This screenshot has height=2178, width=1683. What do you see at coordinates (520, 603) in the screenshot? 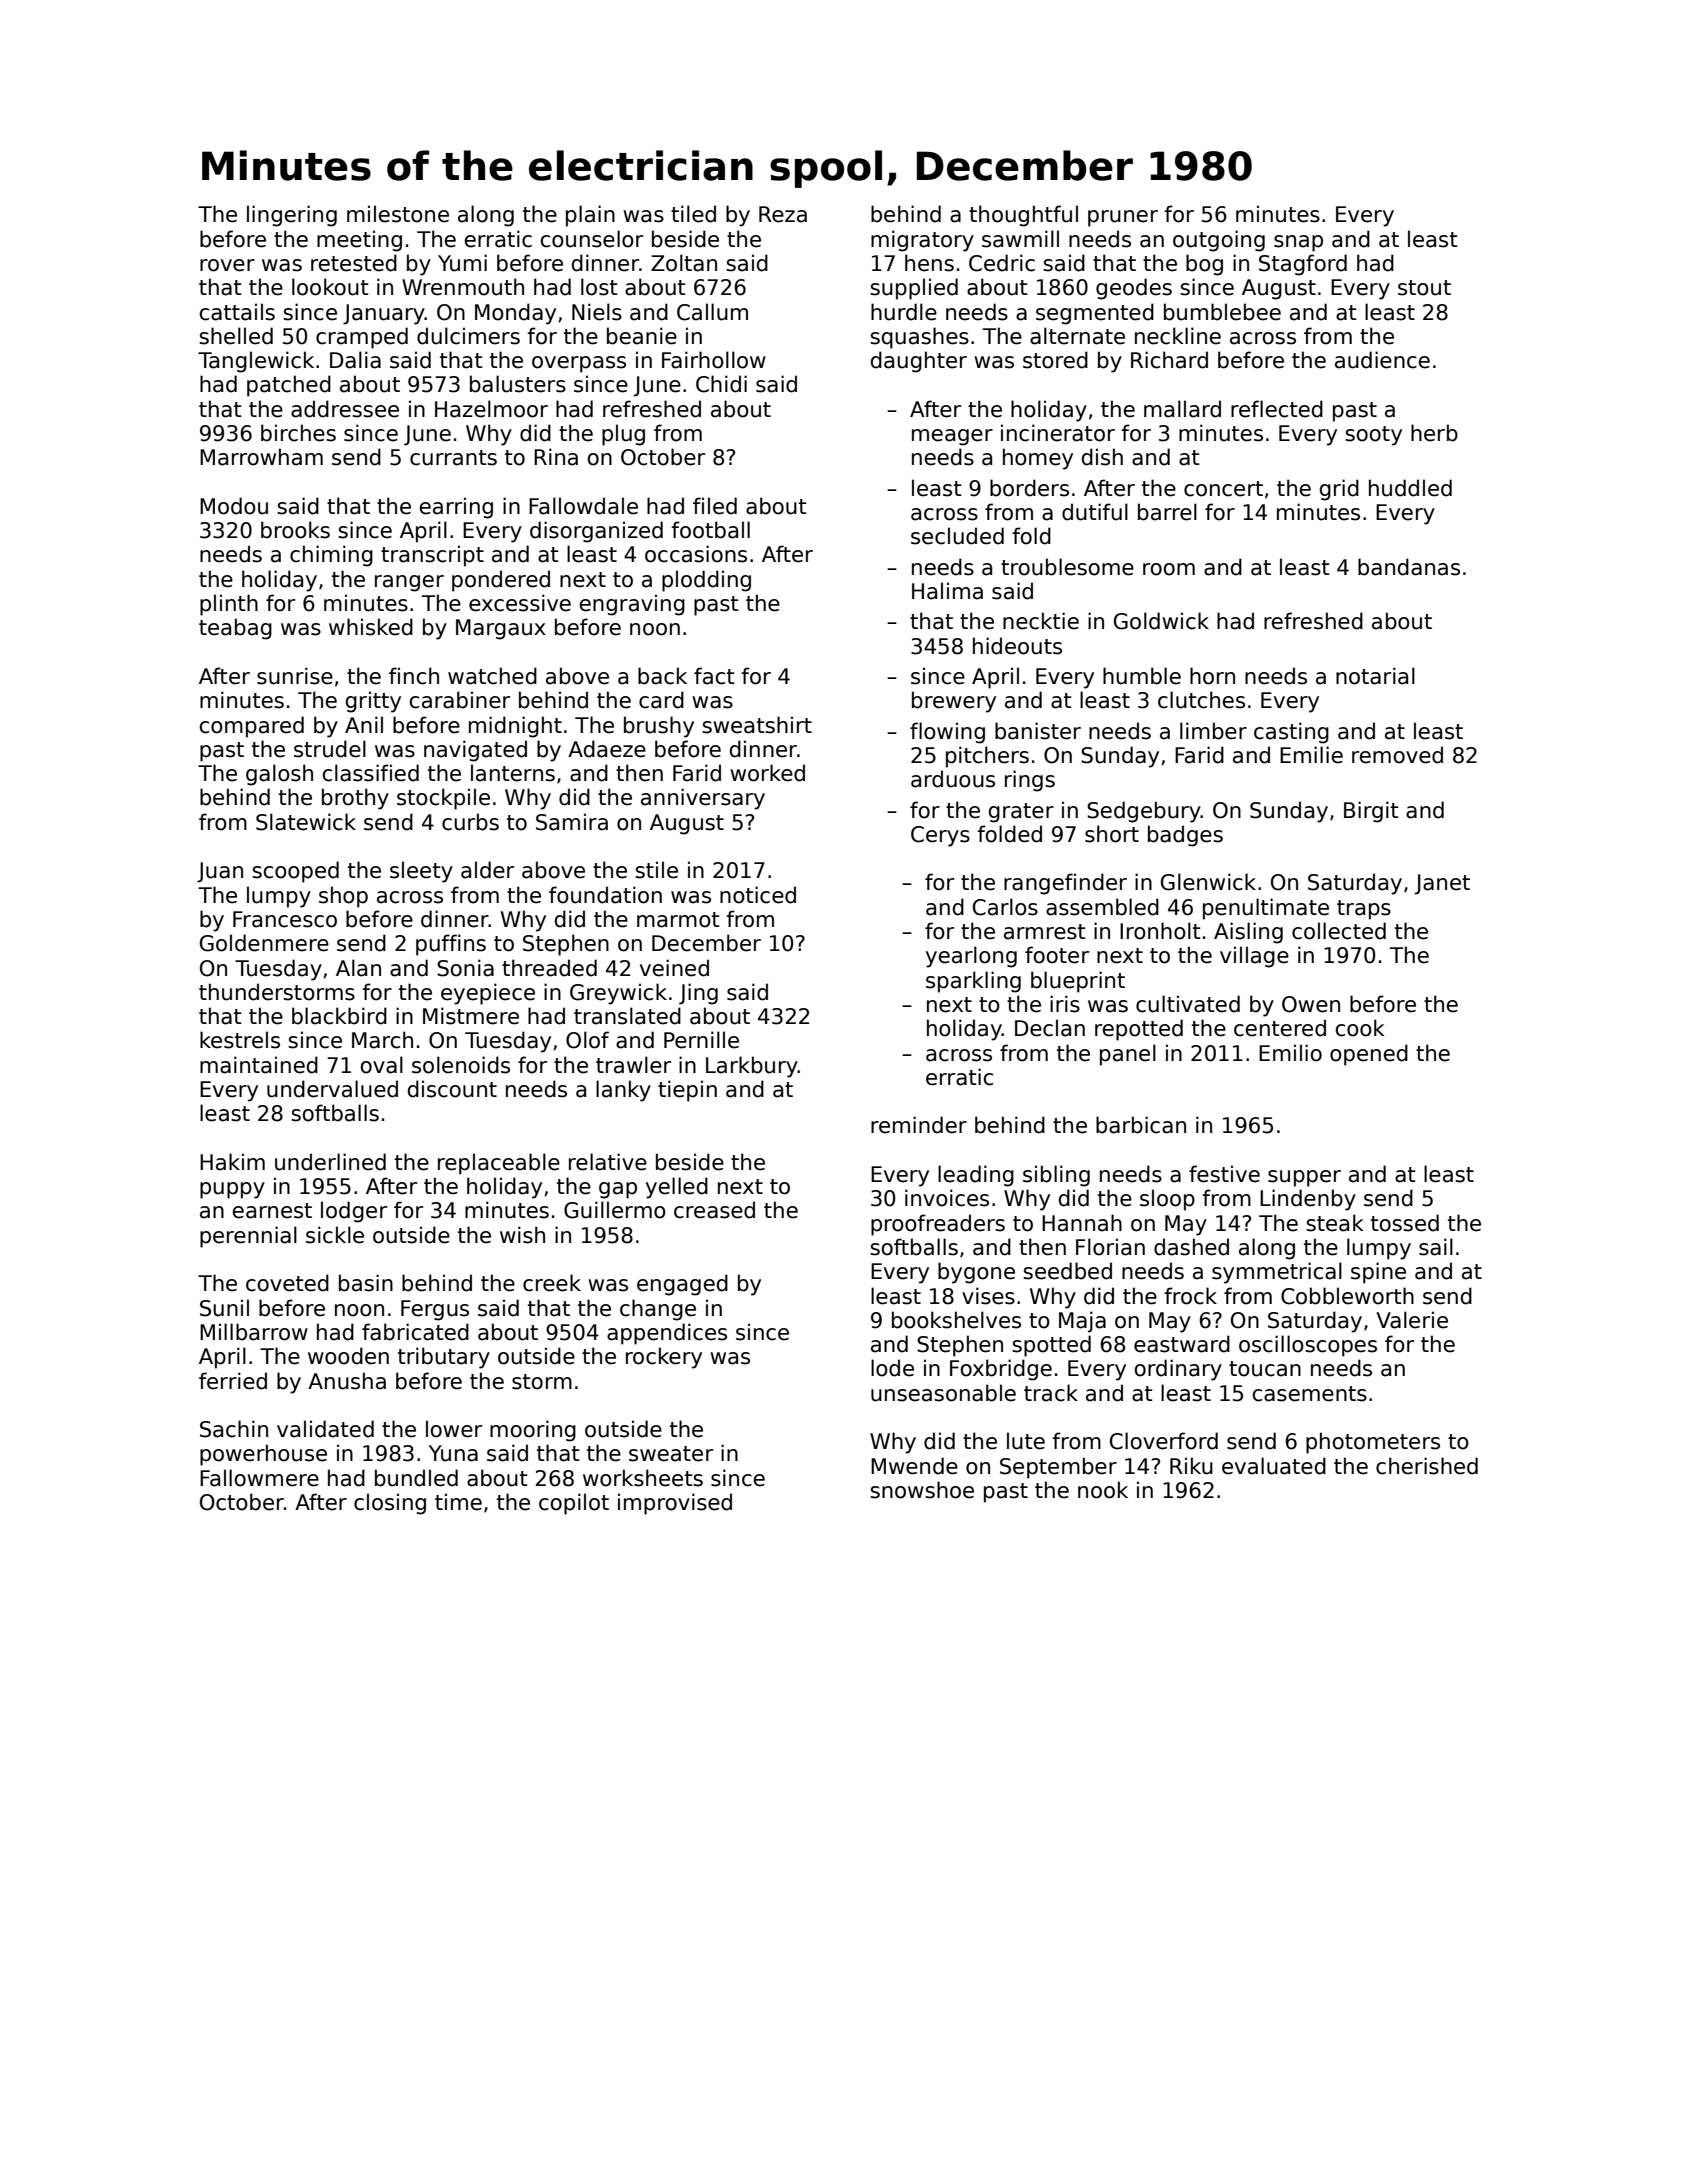
I see `excessive` at bounding box center [520, 603].
